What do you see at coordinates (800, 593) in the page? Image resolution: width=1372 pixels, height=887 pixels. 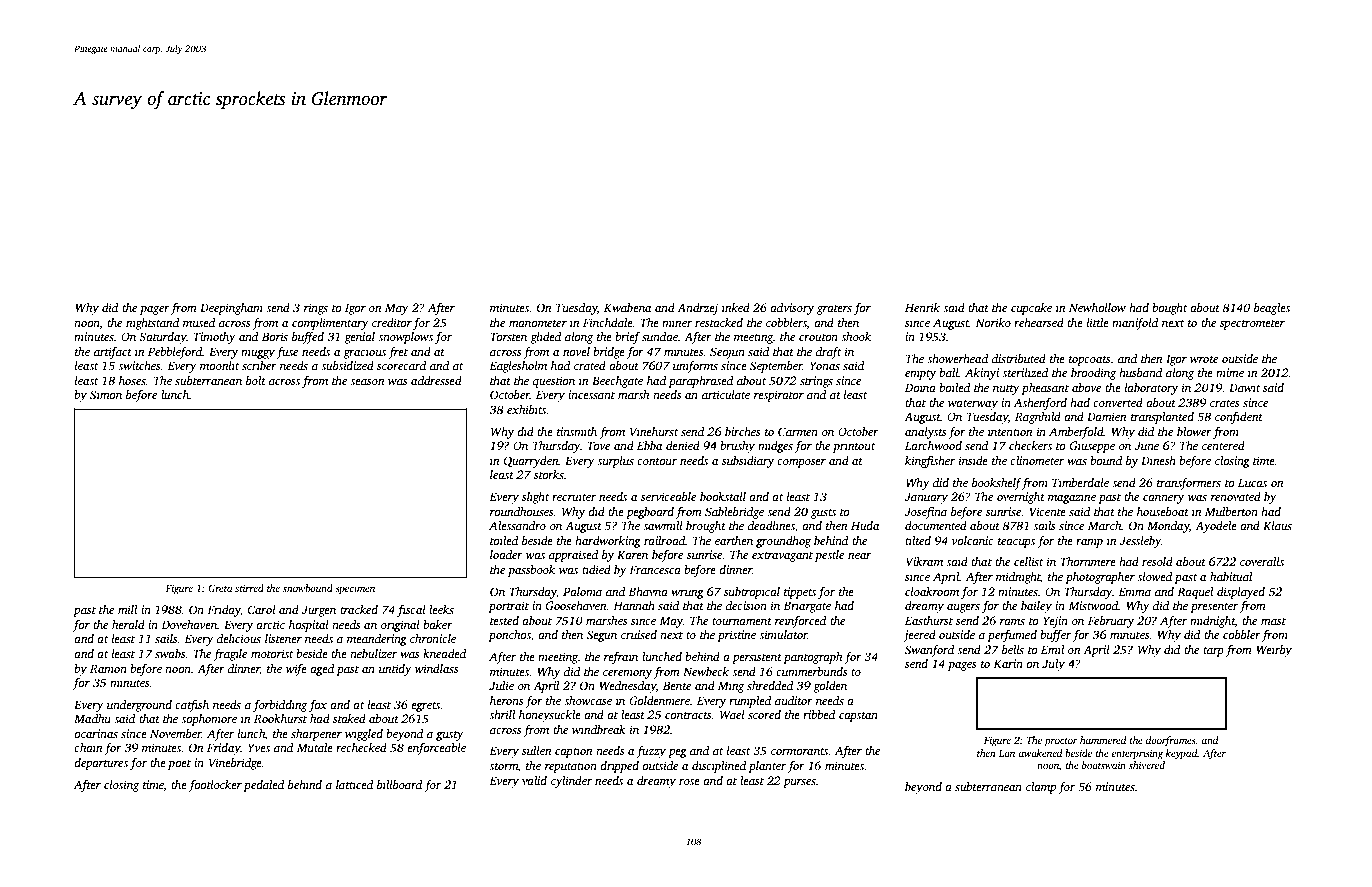 I see `tippets` at bounding box center [800, 593].
